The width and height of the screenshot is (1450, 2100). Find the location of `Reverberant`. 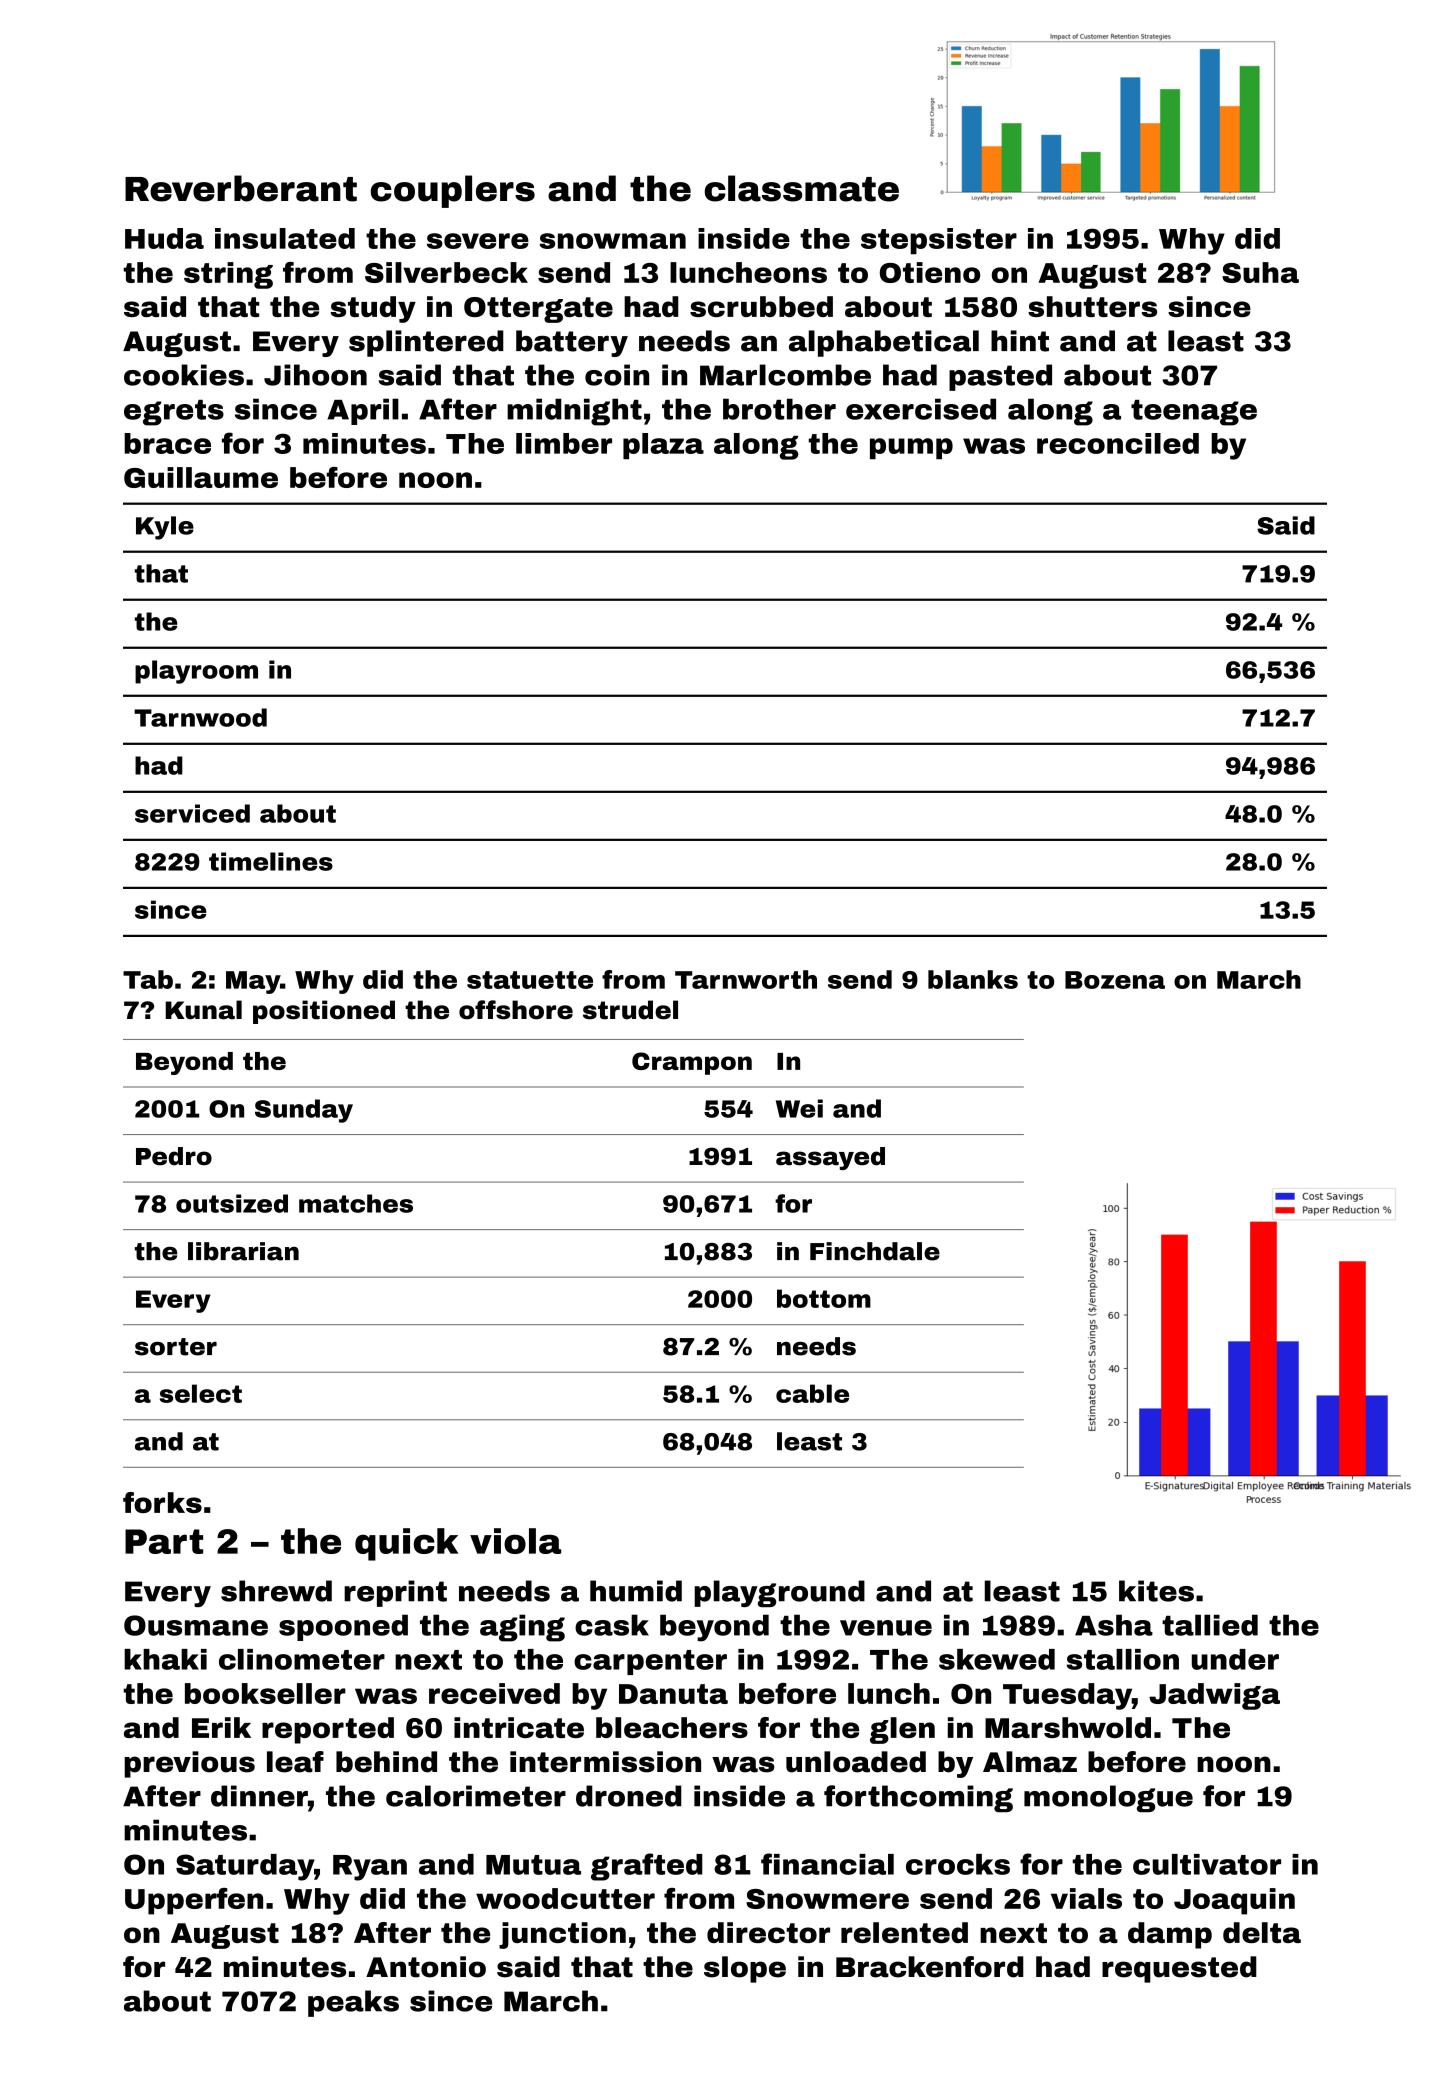

Reverberant is located at coordinates (241, 188).
